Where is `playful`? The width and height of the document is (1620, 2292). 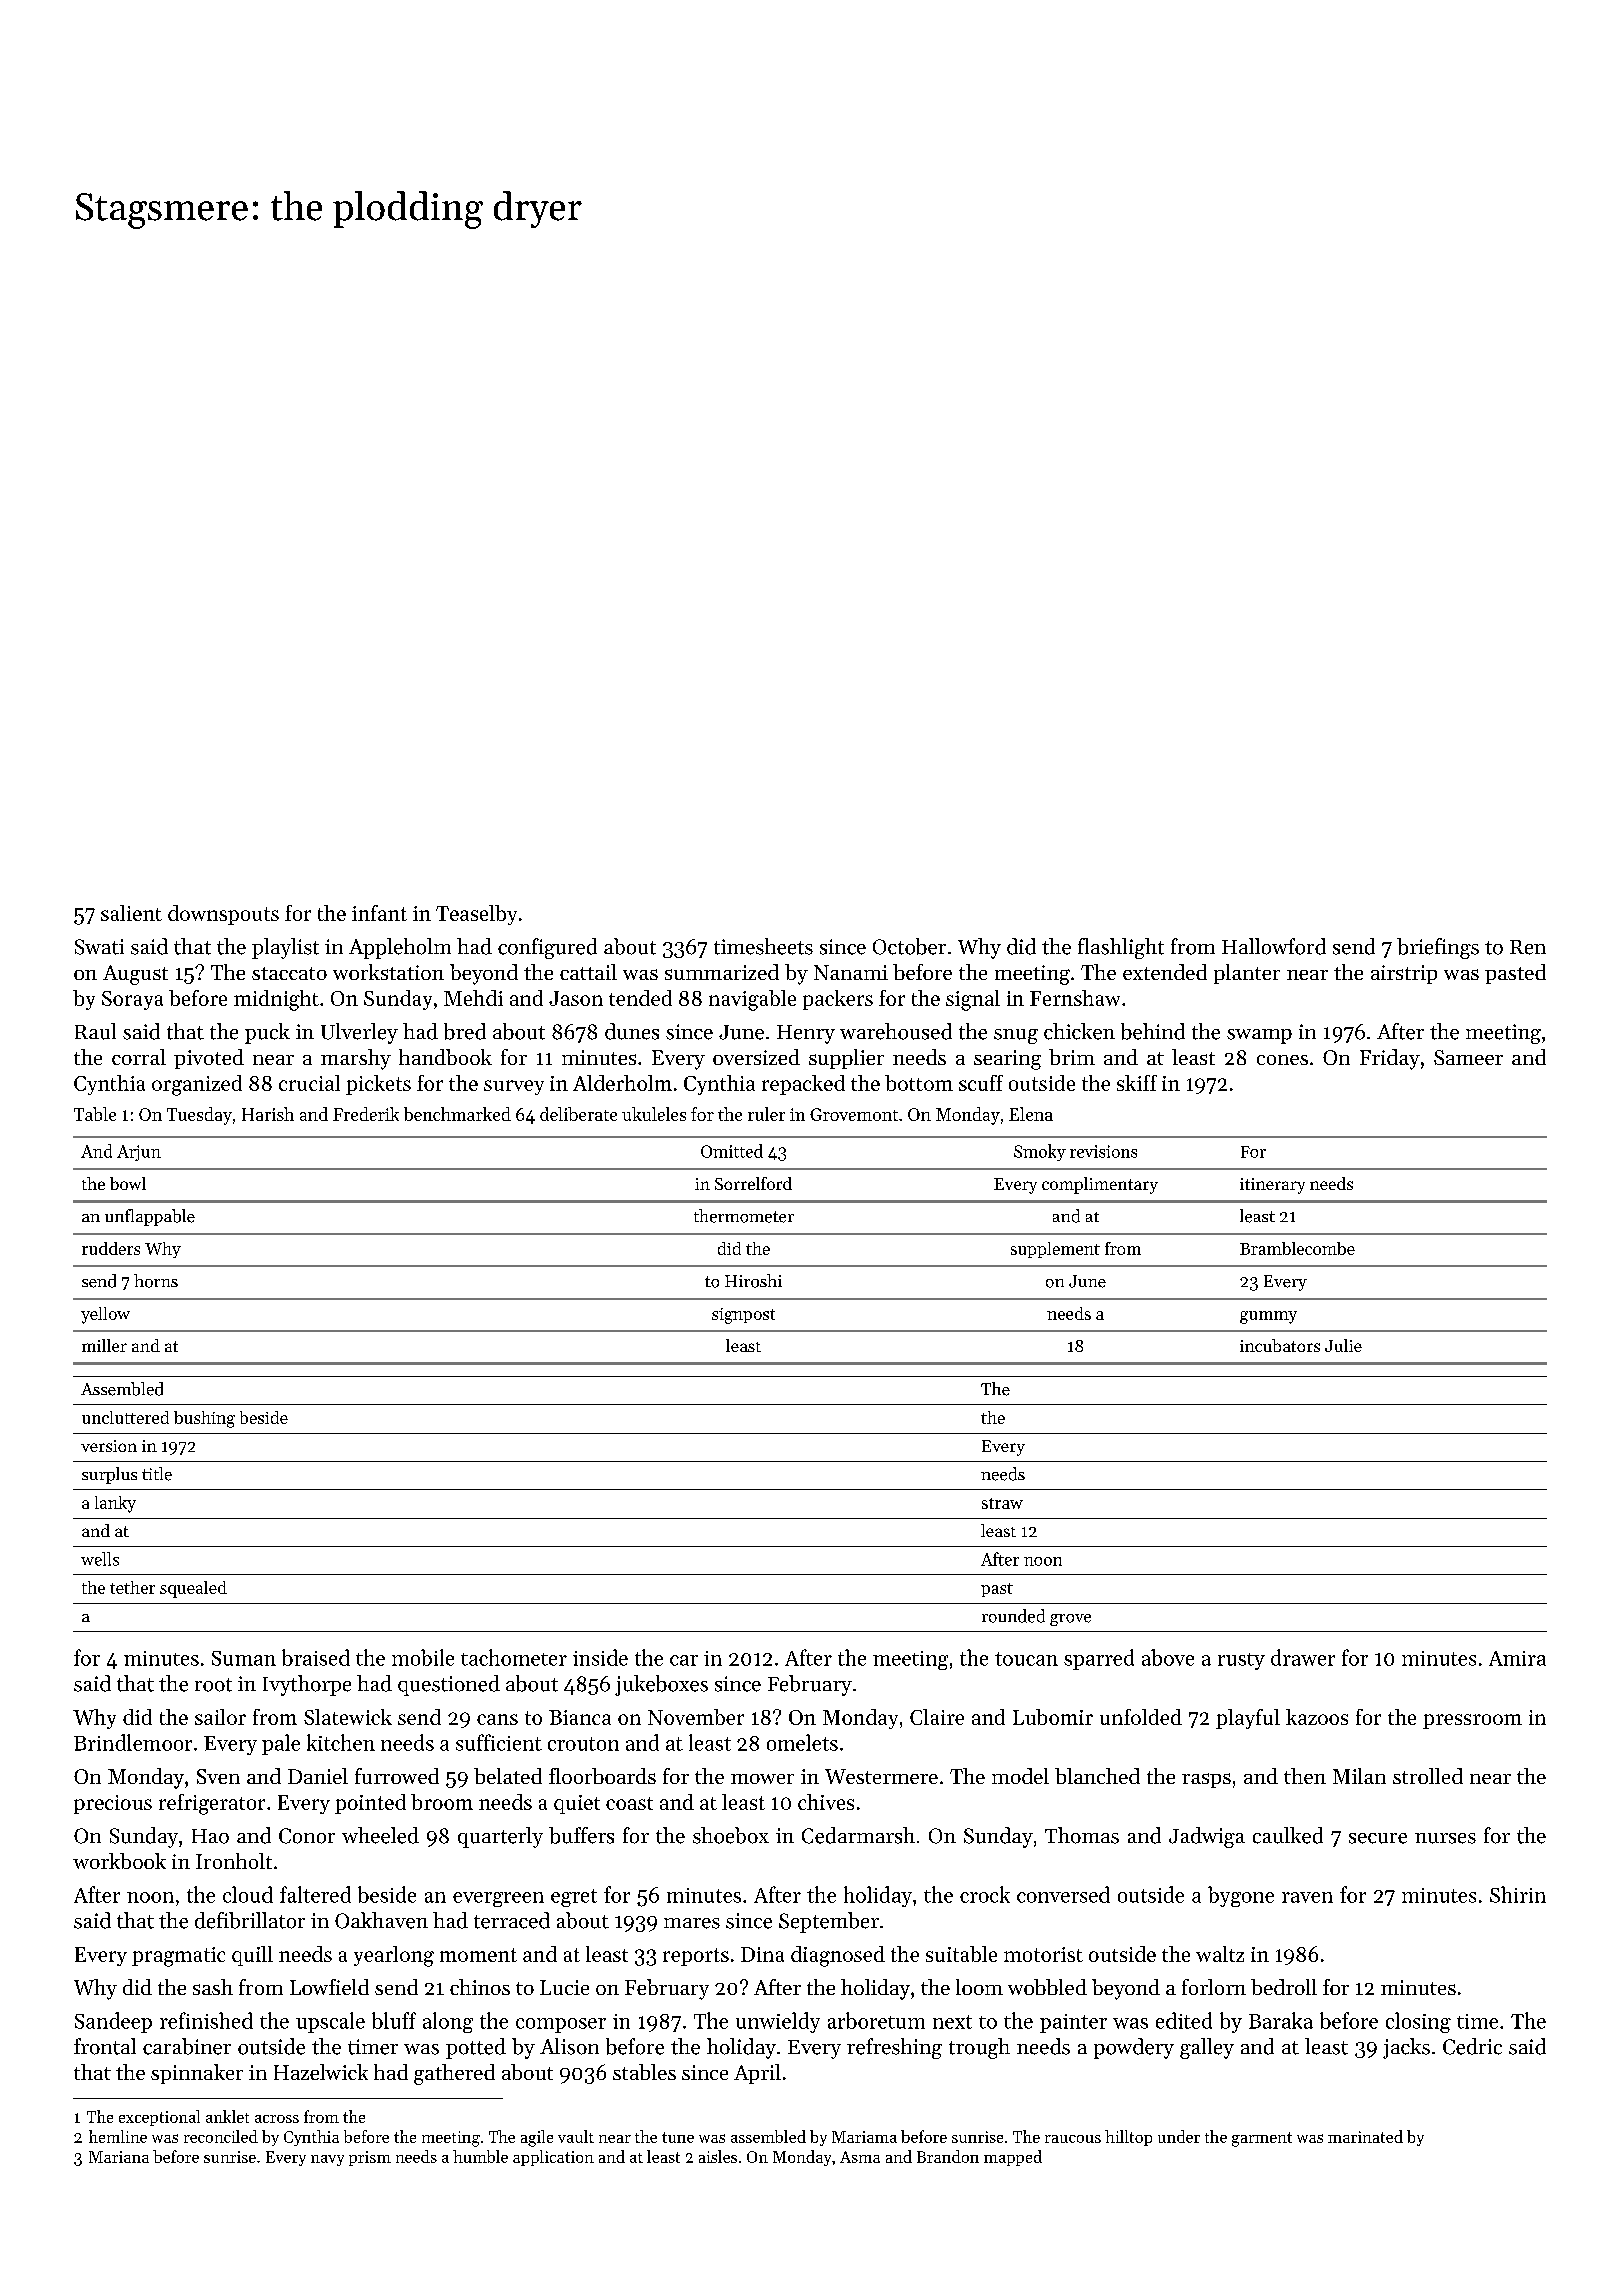 playful is located at coordinates (1248, 1719).
